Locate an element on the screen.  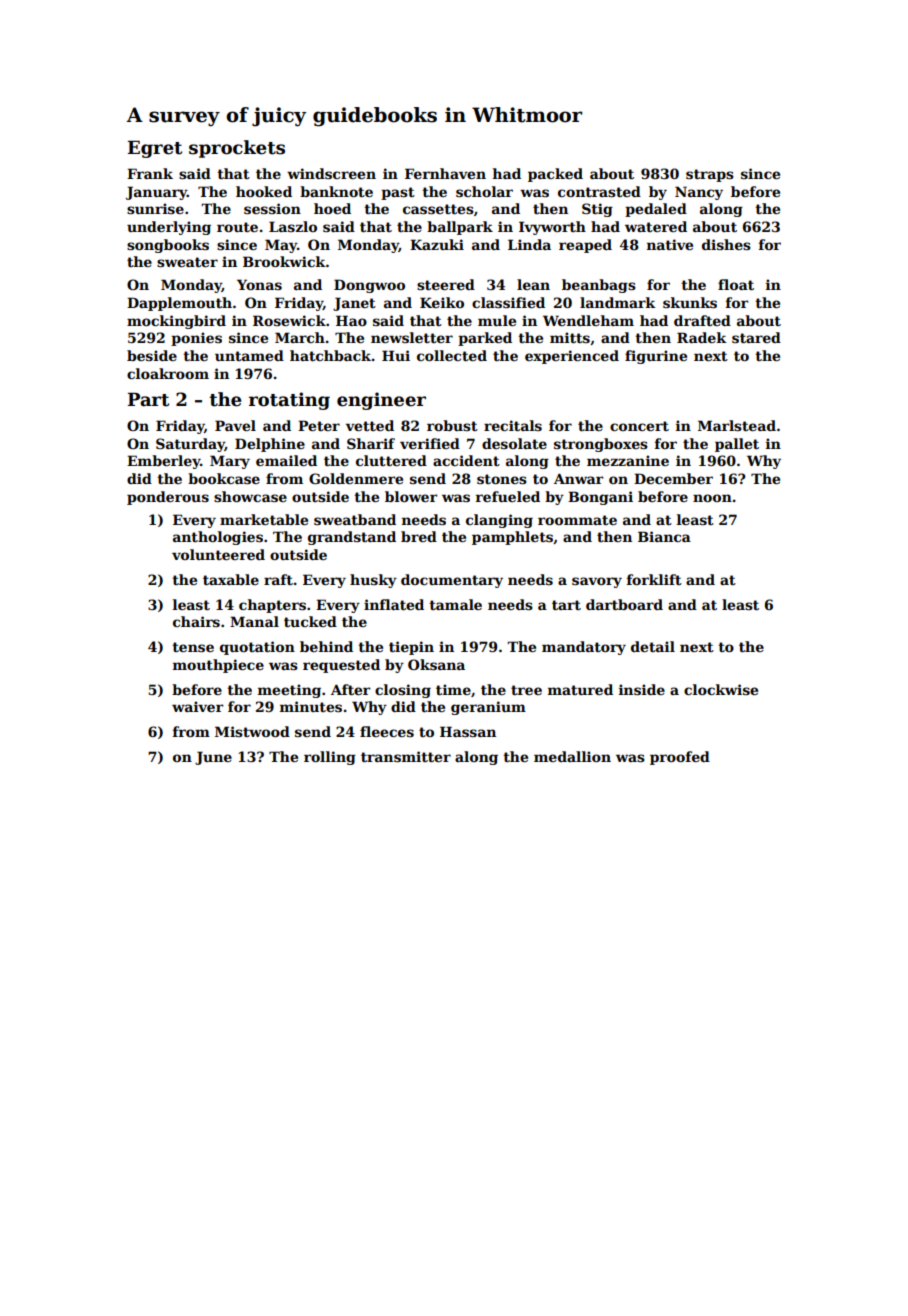
windscreen is located at coordinates (331, 173).
